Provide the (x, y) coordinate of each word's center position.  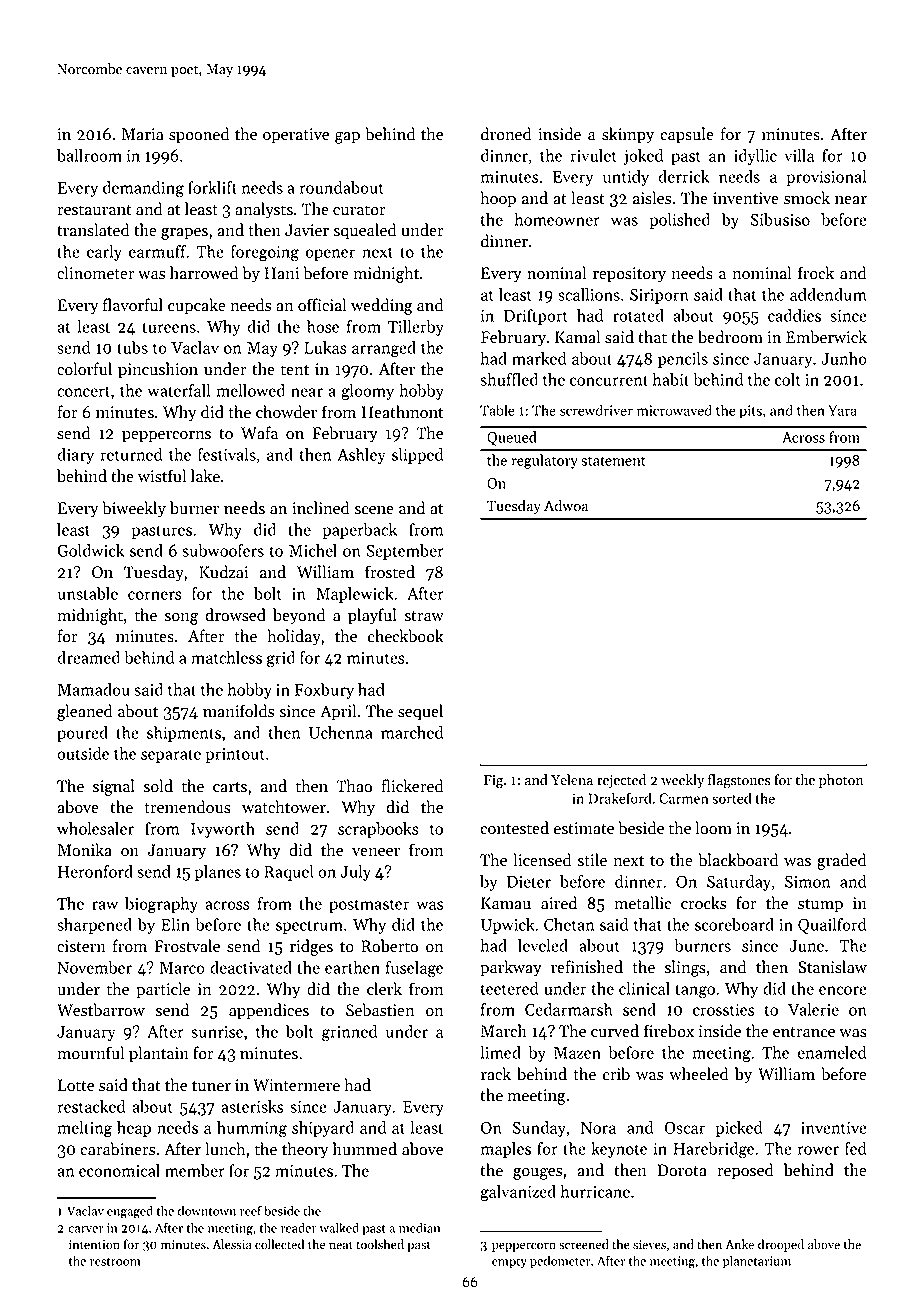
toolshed (380, 1244)
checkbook (406, 636)
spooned (199, 135)
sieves (649, 1245)
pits (750, 412)
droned (506, 134)
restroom (115, 1262)
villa (799, 155)
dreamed (88, 657)
